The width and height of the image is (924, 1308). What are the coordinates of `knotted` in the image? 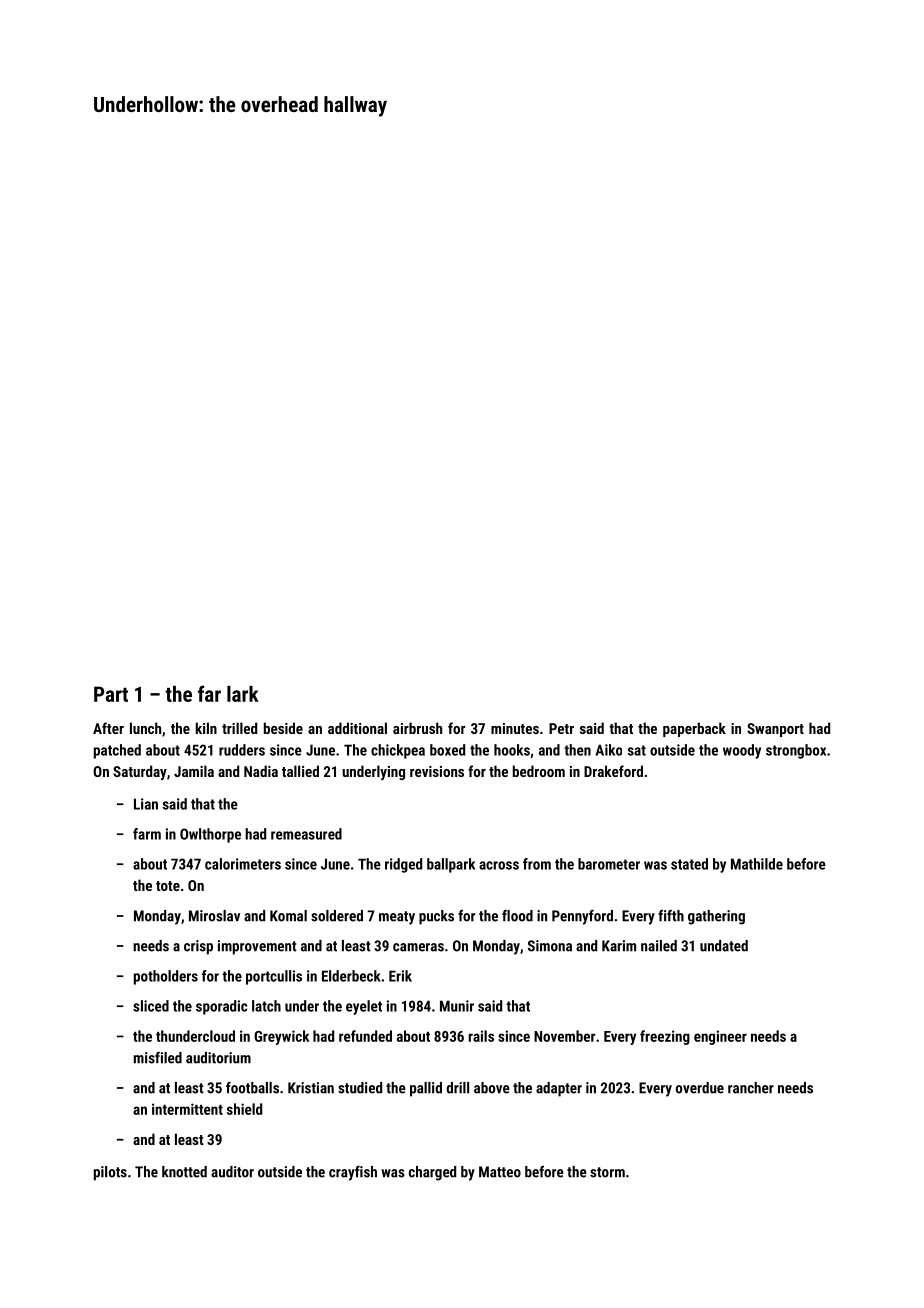 It's located at (184, 1172).
